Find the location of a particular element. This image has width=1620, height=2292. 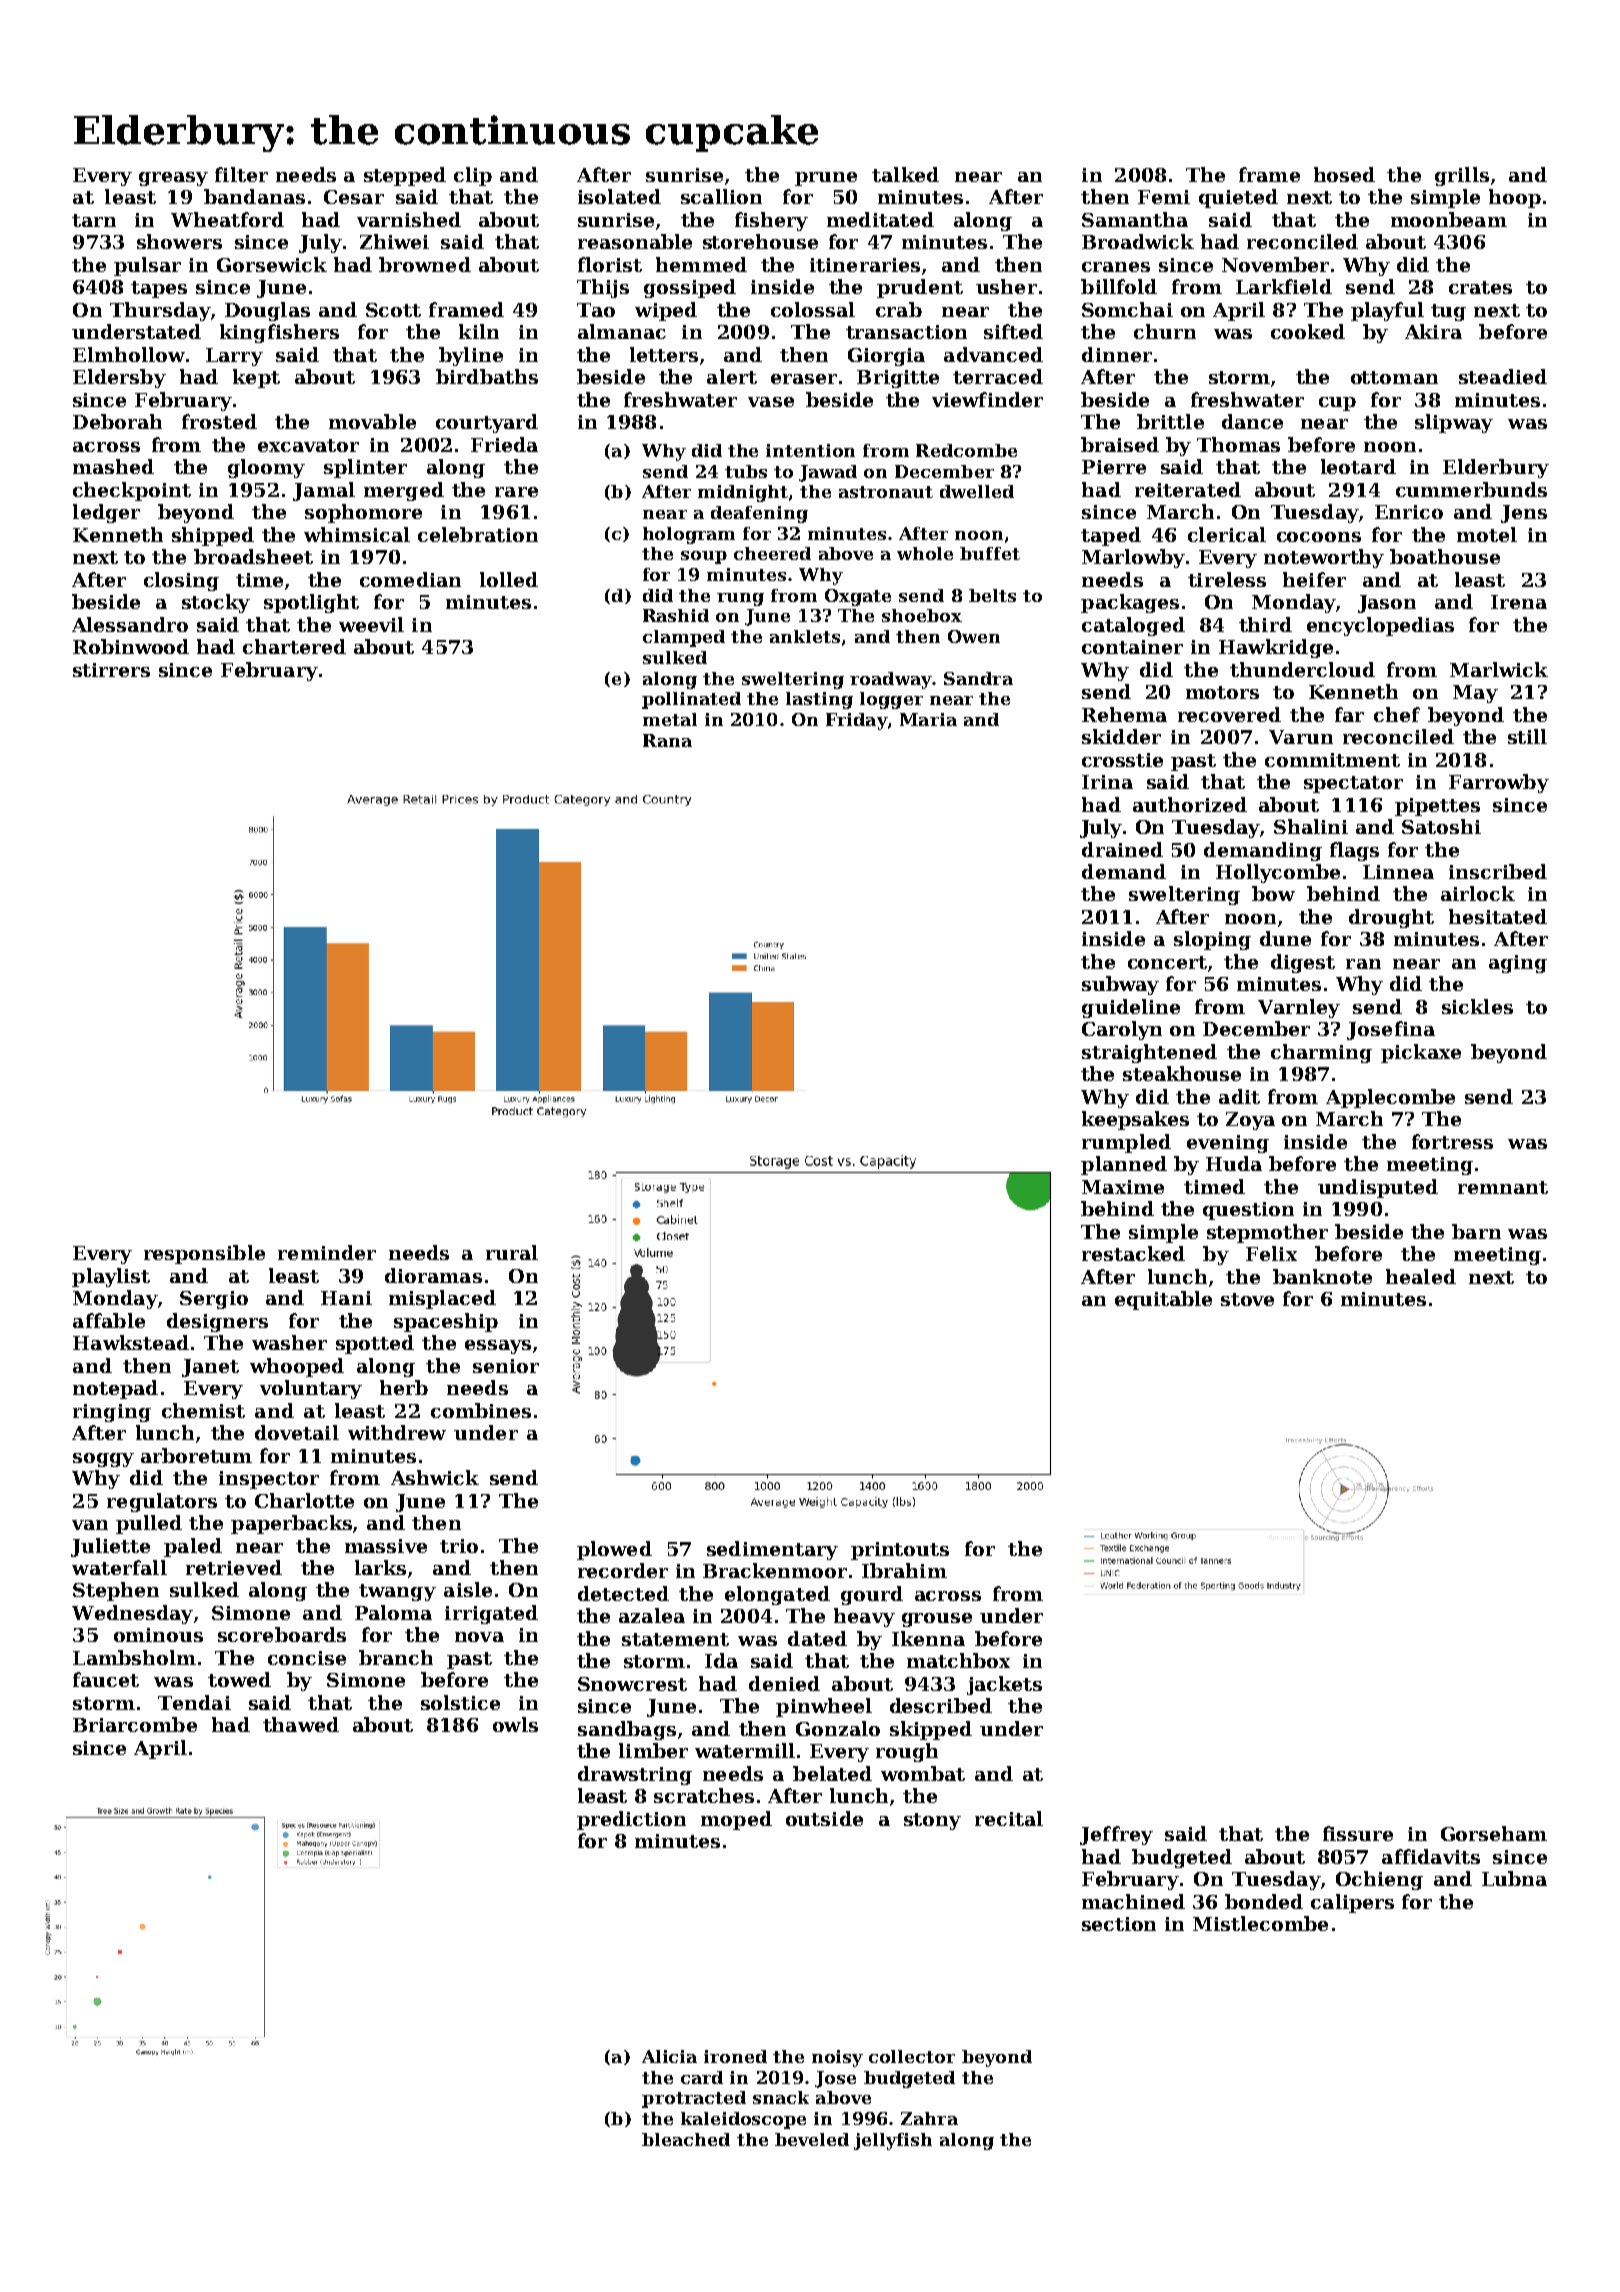

beveled is located at coordinates (812, 2139).
